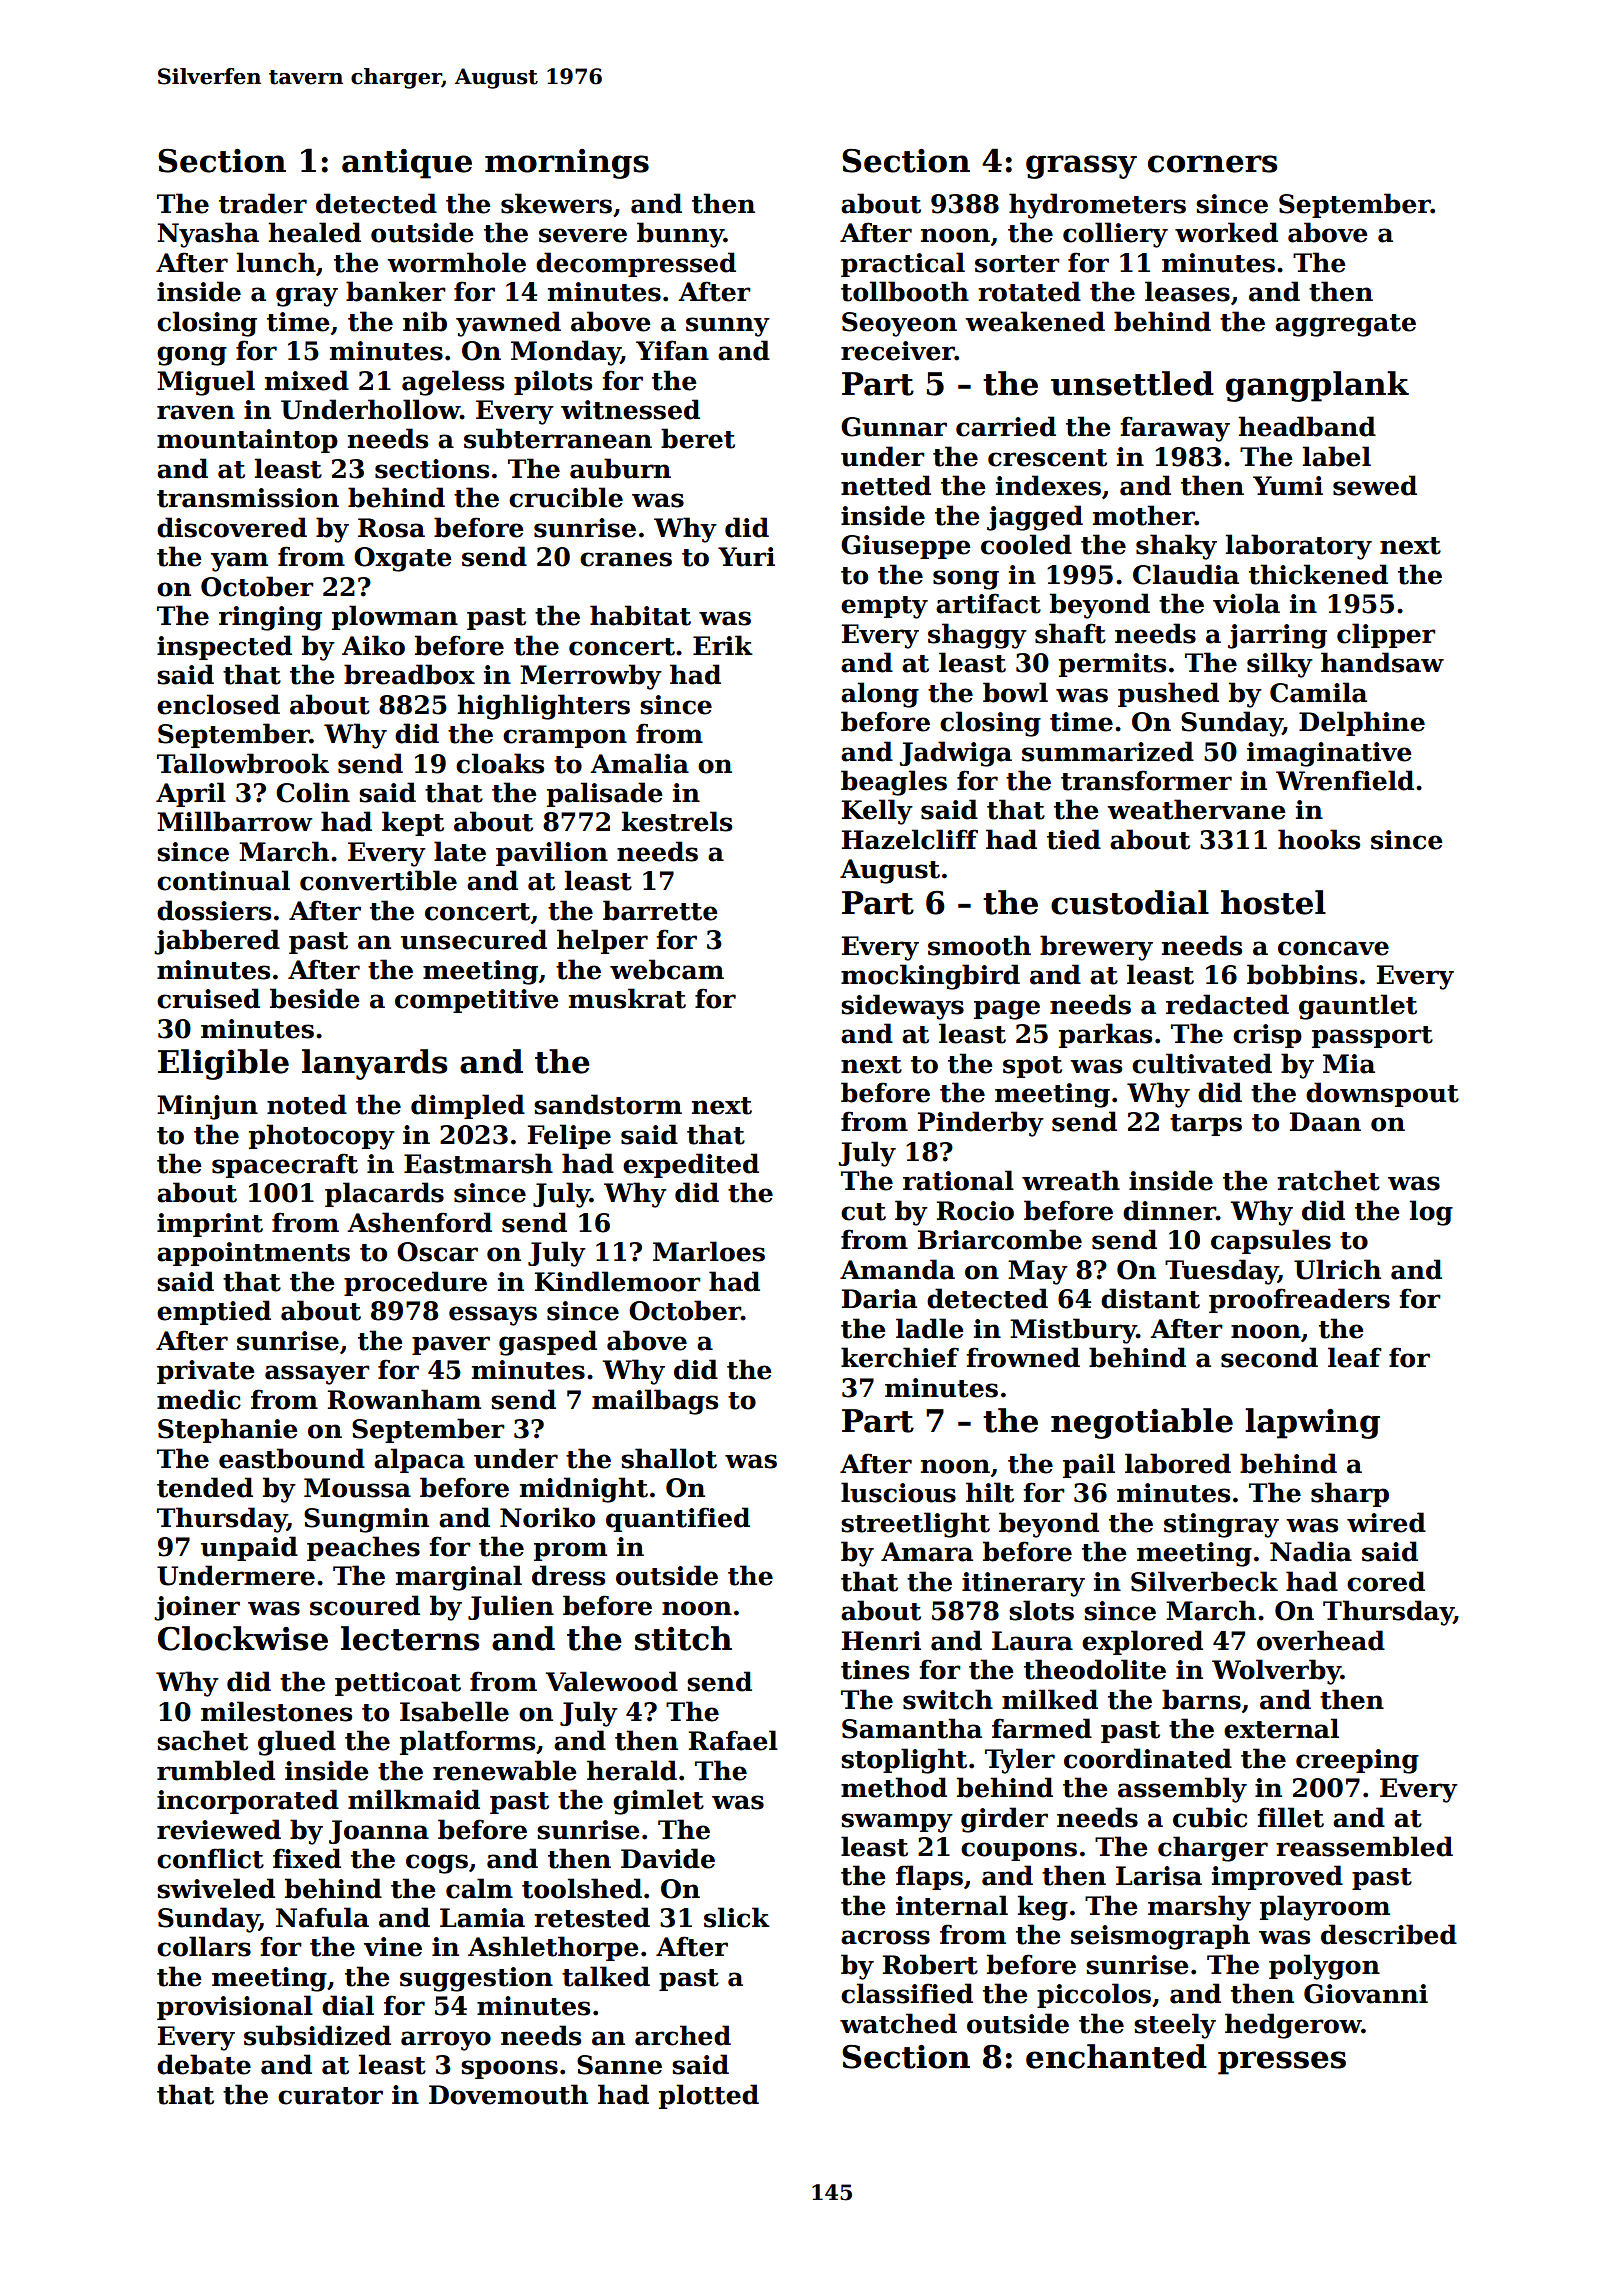  What do you see at coordinates (567, 164) in the screenshot?
I see `mornings` at bounding box center [567, 164].
